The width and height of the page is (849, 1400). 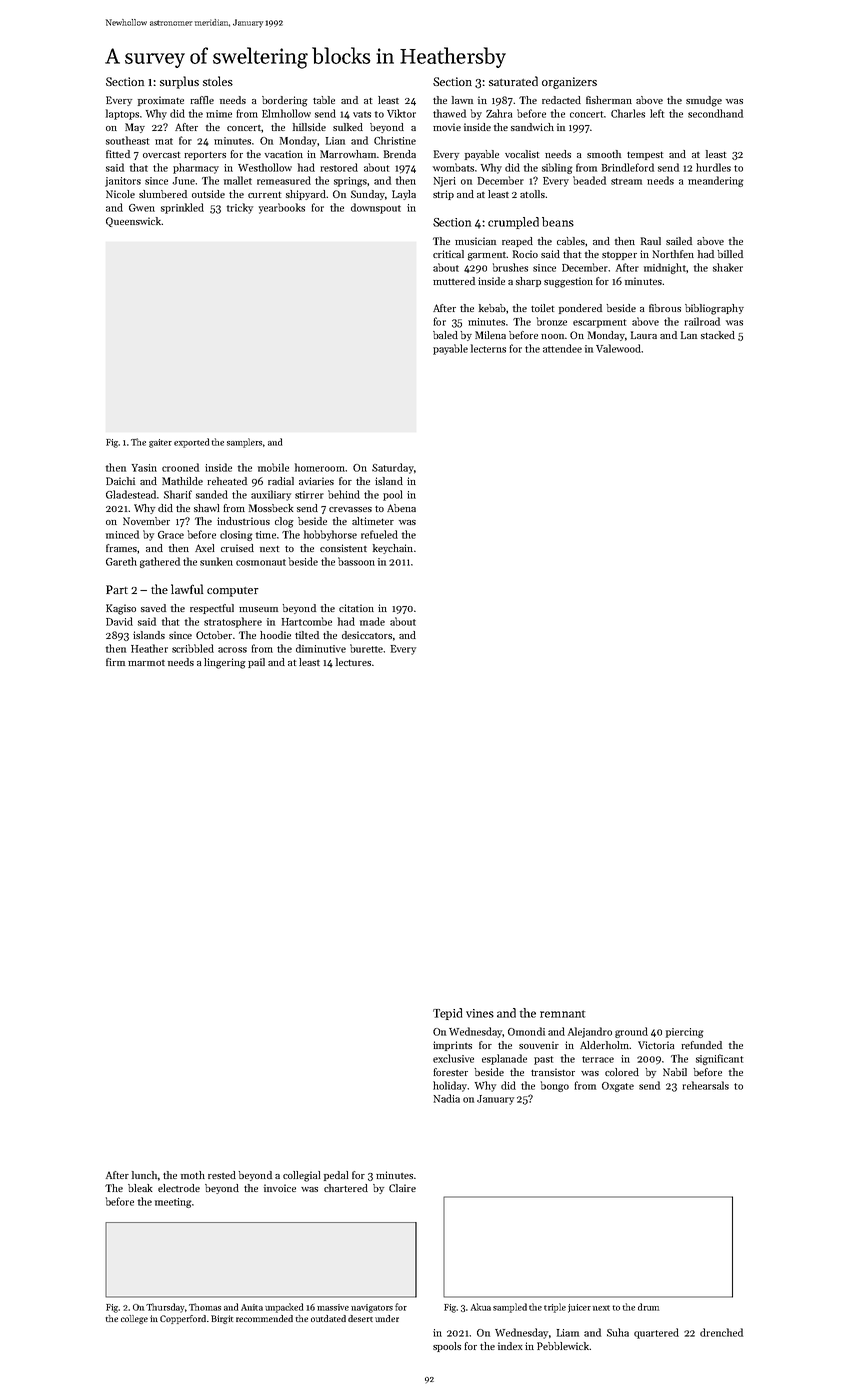 I want to click on attendee, so click(x=562, y=348).
